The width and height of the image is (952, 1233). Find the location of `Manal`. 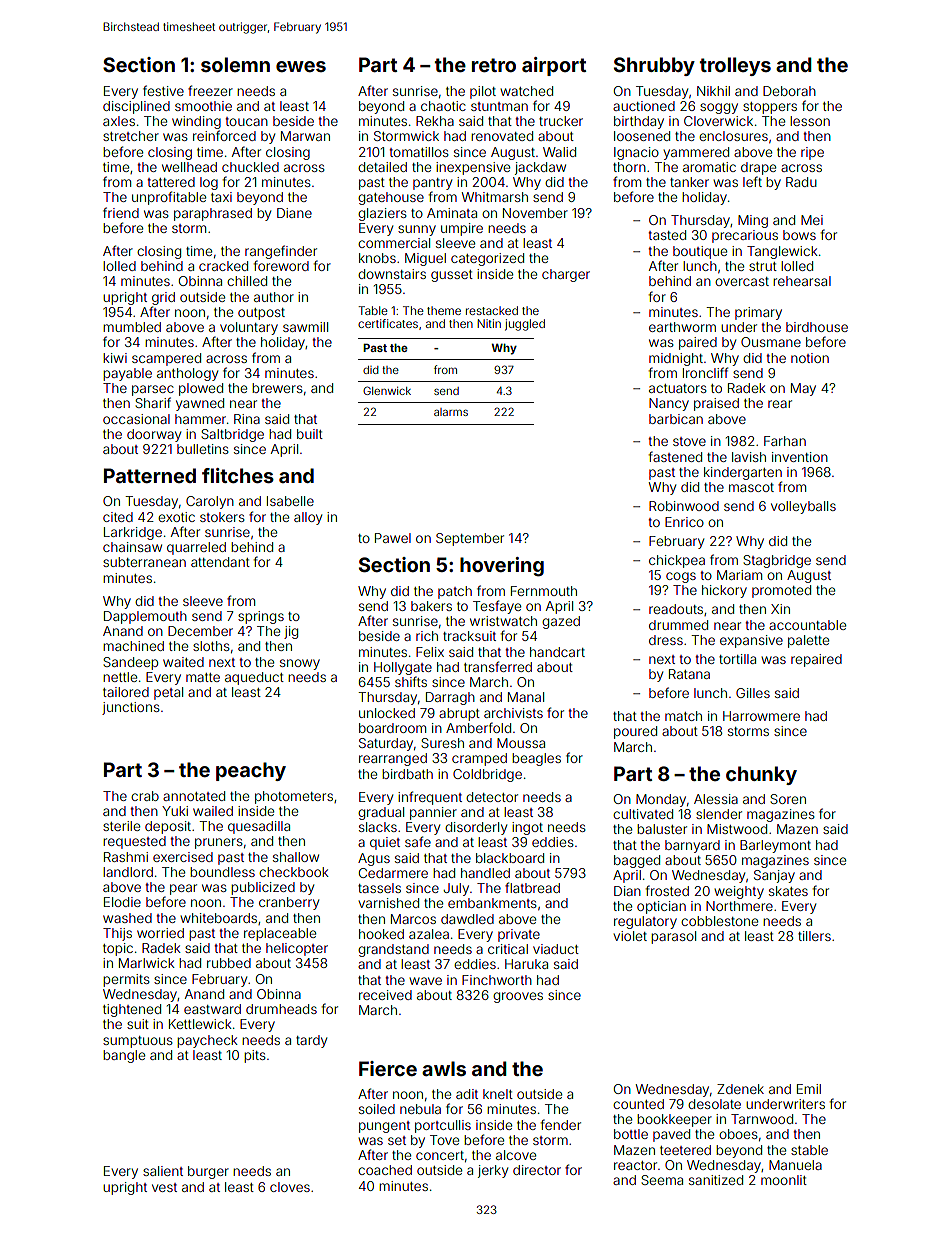

Manal is located at coordinates (526, 697).
